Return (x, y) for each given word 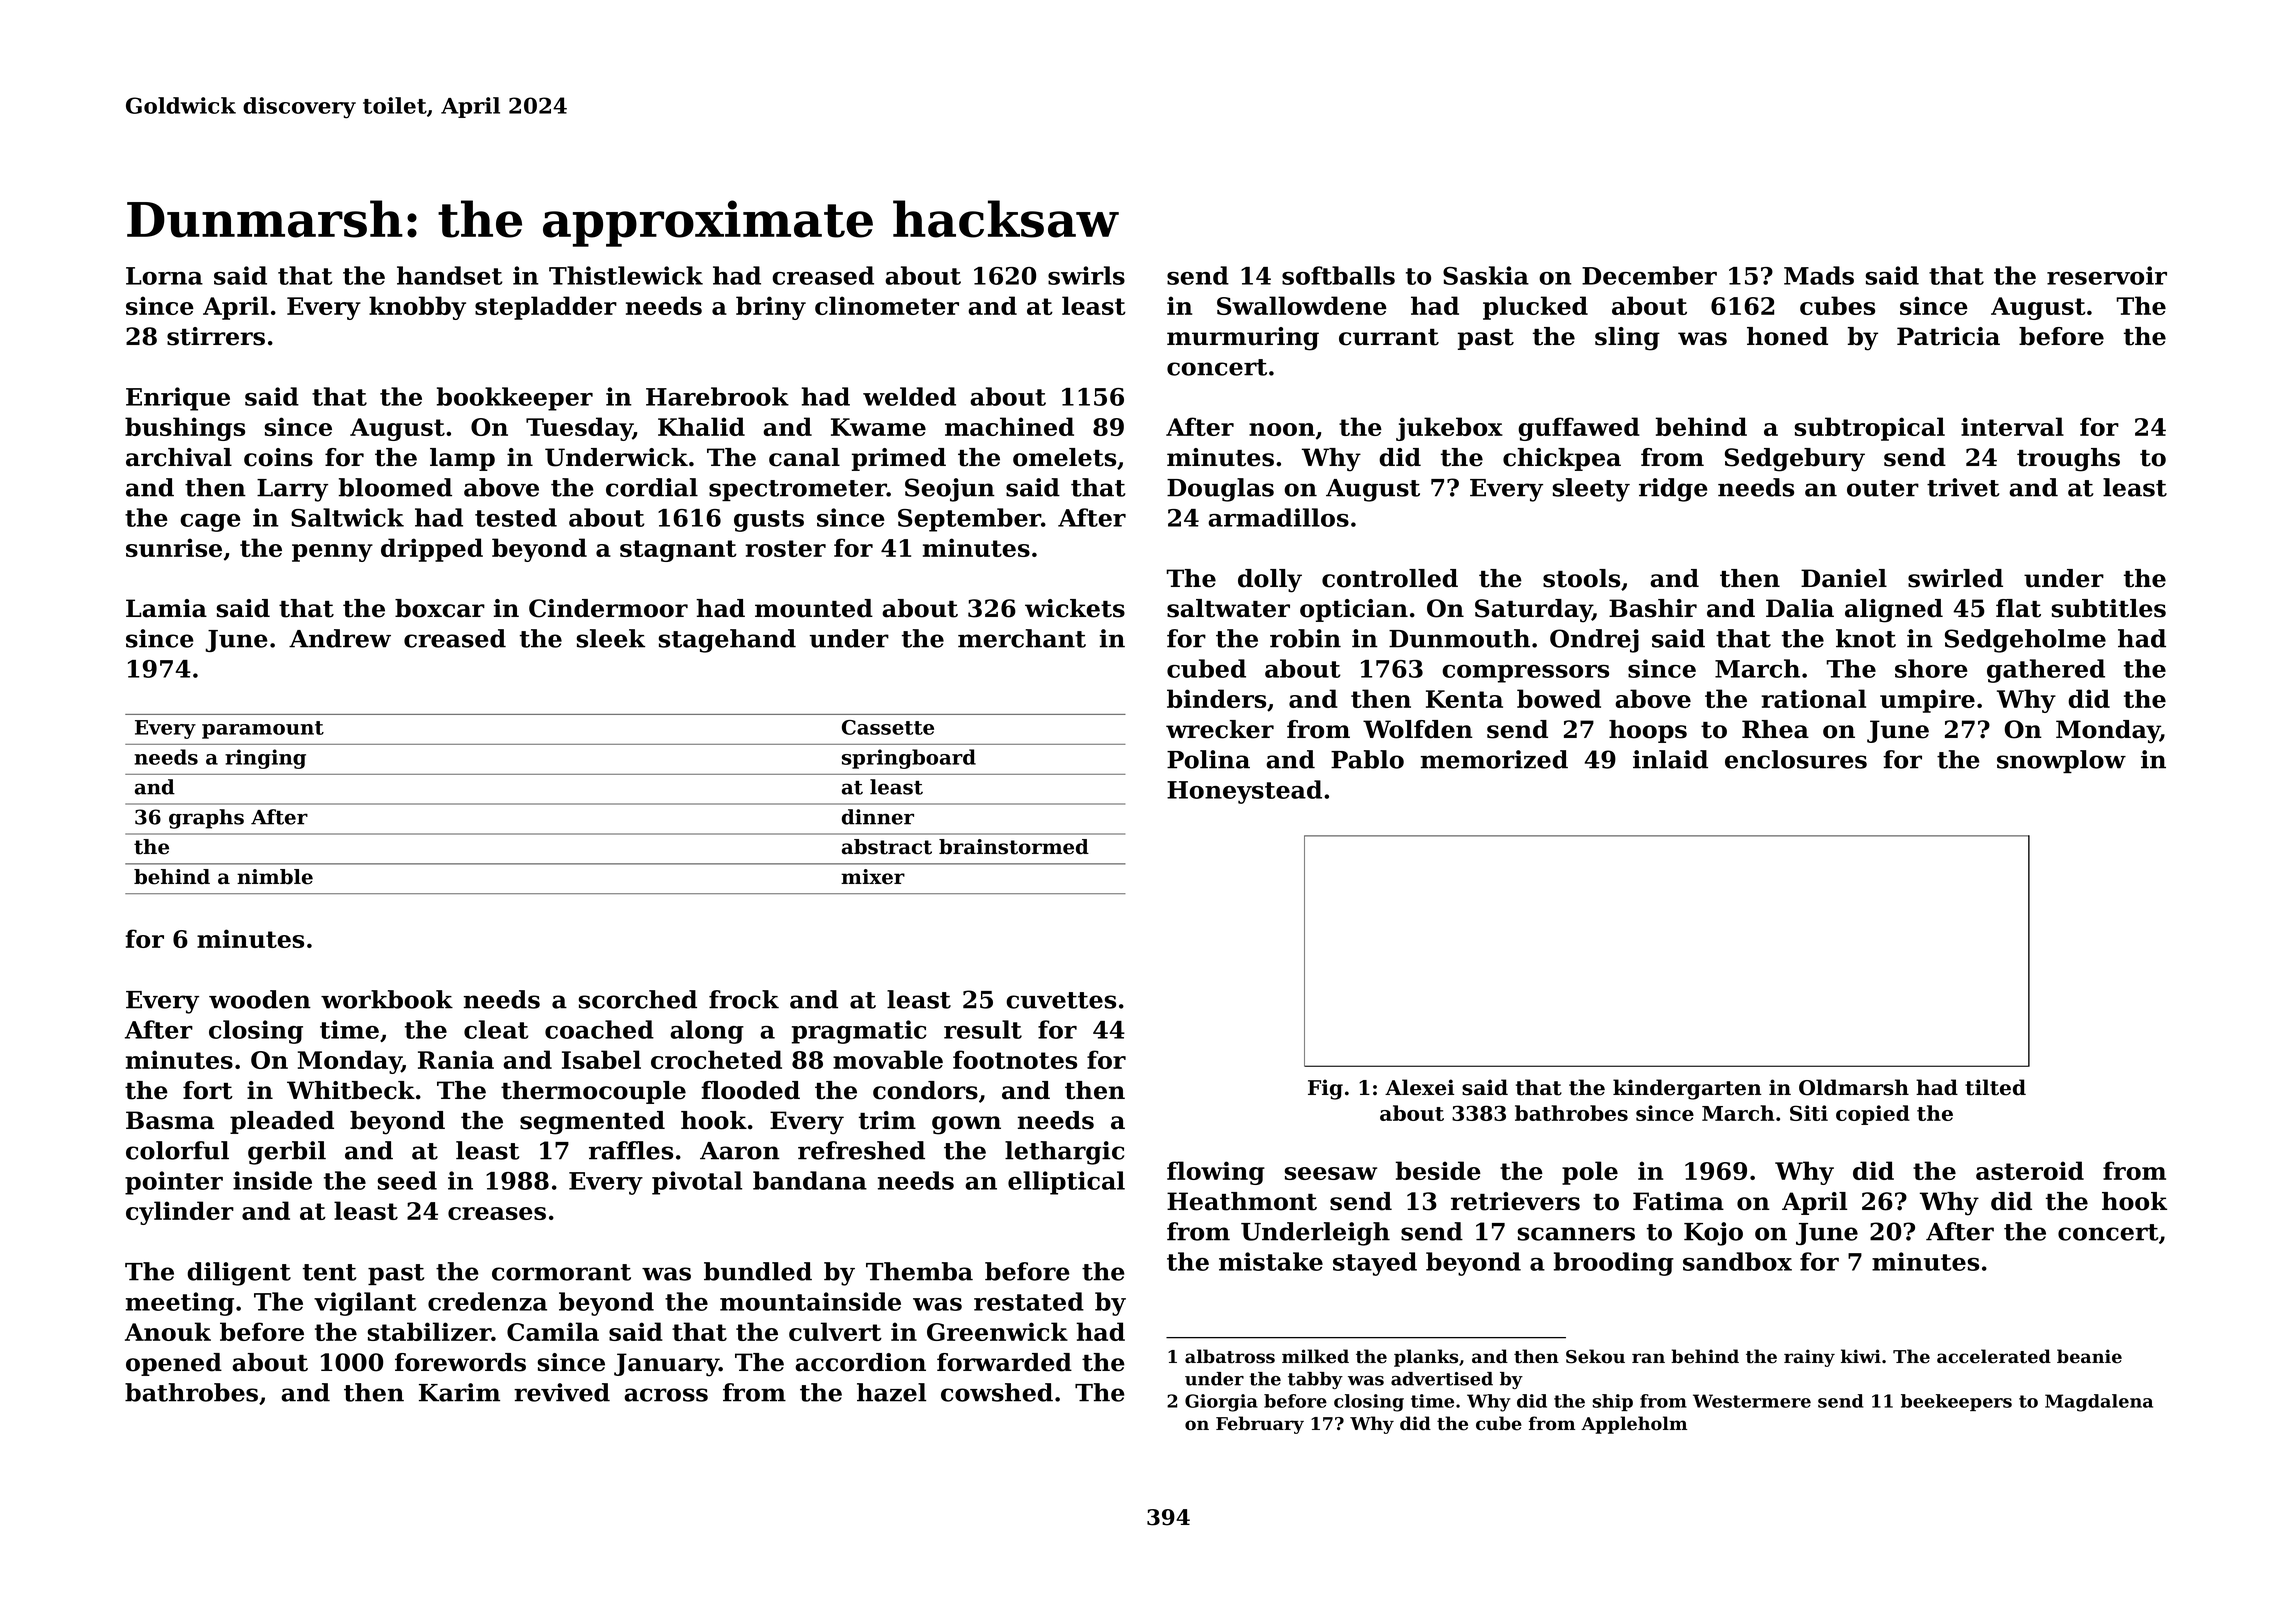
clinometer (887, 305)
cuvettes (1061, 1000)
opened (174, 1364)
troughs (2068, 460)
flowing (1216, 1173)
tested (516, 517)
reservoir (2107, 275)
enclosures (1796, 759)
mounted (814, 608)
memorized (1494, 759)
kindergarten (1687, 1089)
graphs (206, 819)
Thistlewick (626, 275)
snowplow (2061, 761)
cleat (496, 1029)
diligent (239, 1274)
